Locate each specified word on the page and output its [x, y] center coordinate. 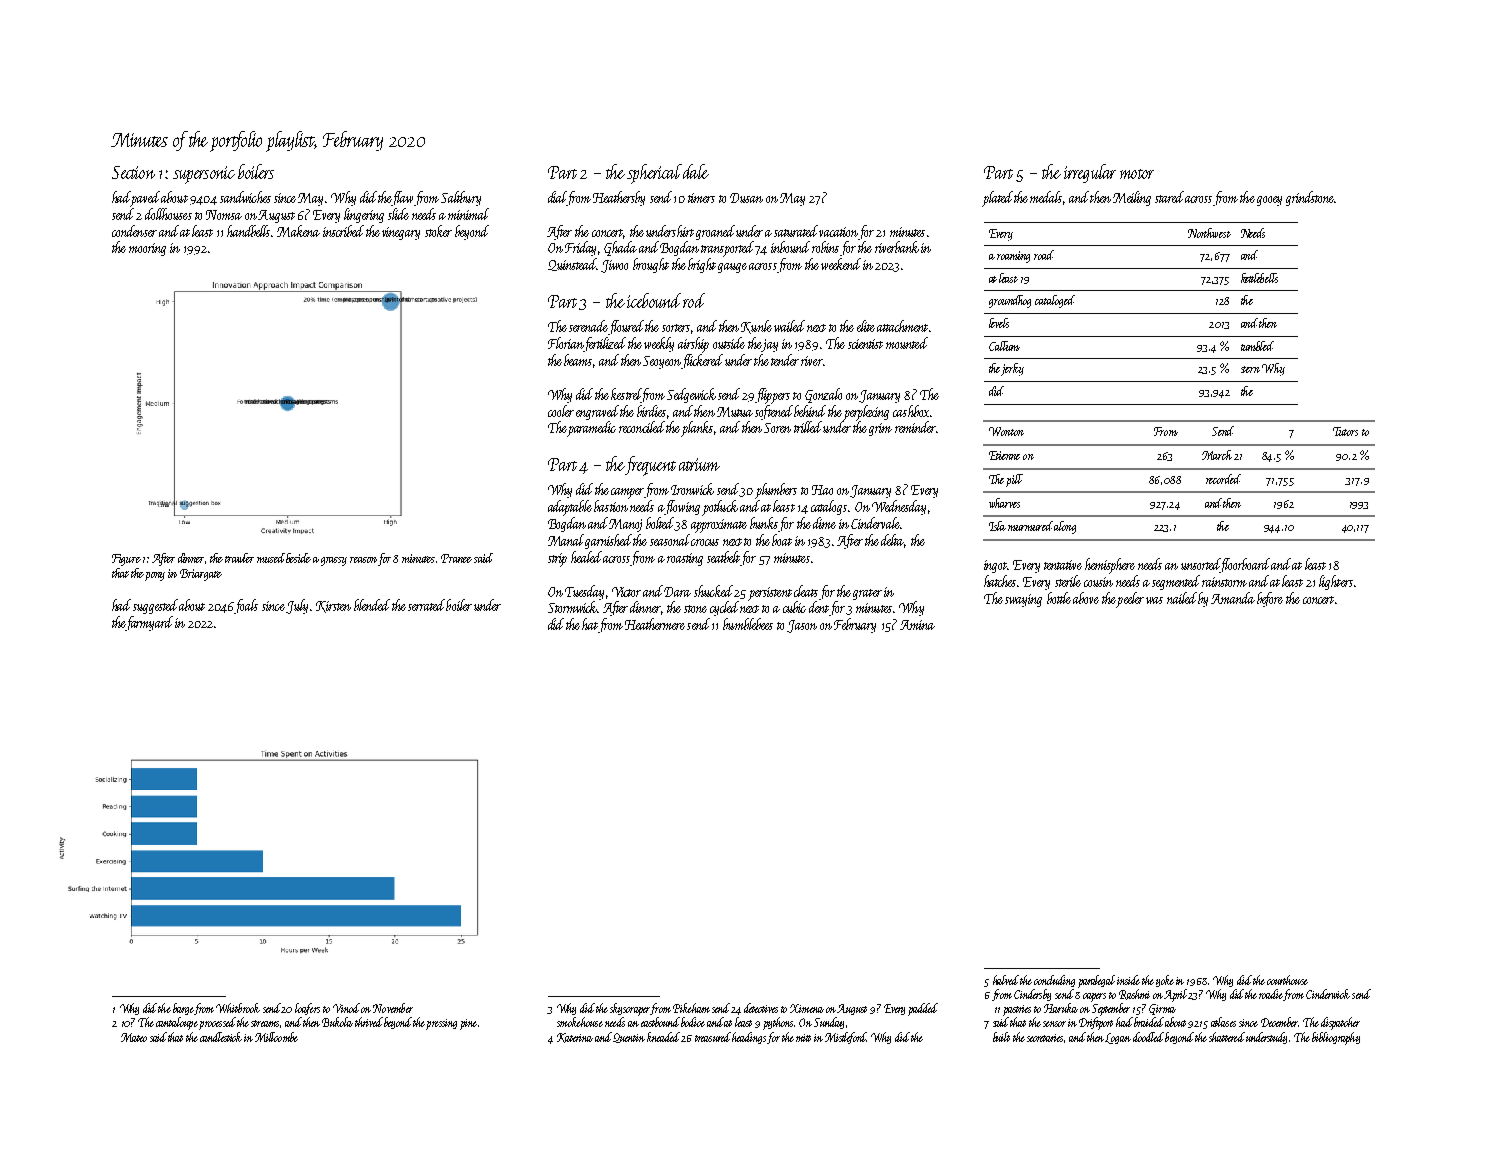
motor [1137, 174]
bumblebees [748, 624]
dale [696, 171]
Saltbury [461, 198]
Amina [917, 625]
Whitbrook [238, 1008]
